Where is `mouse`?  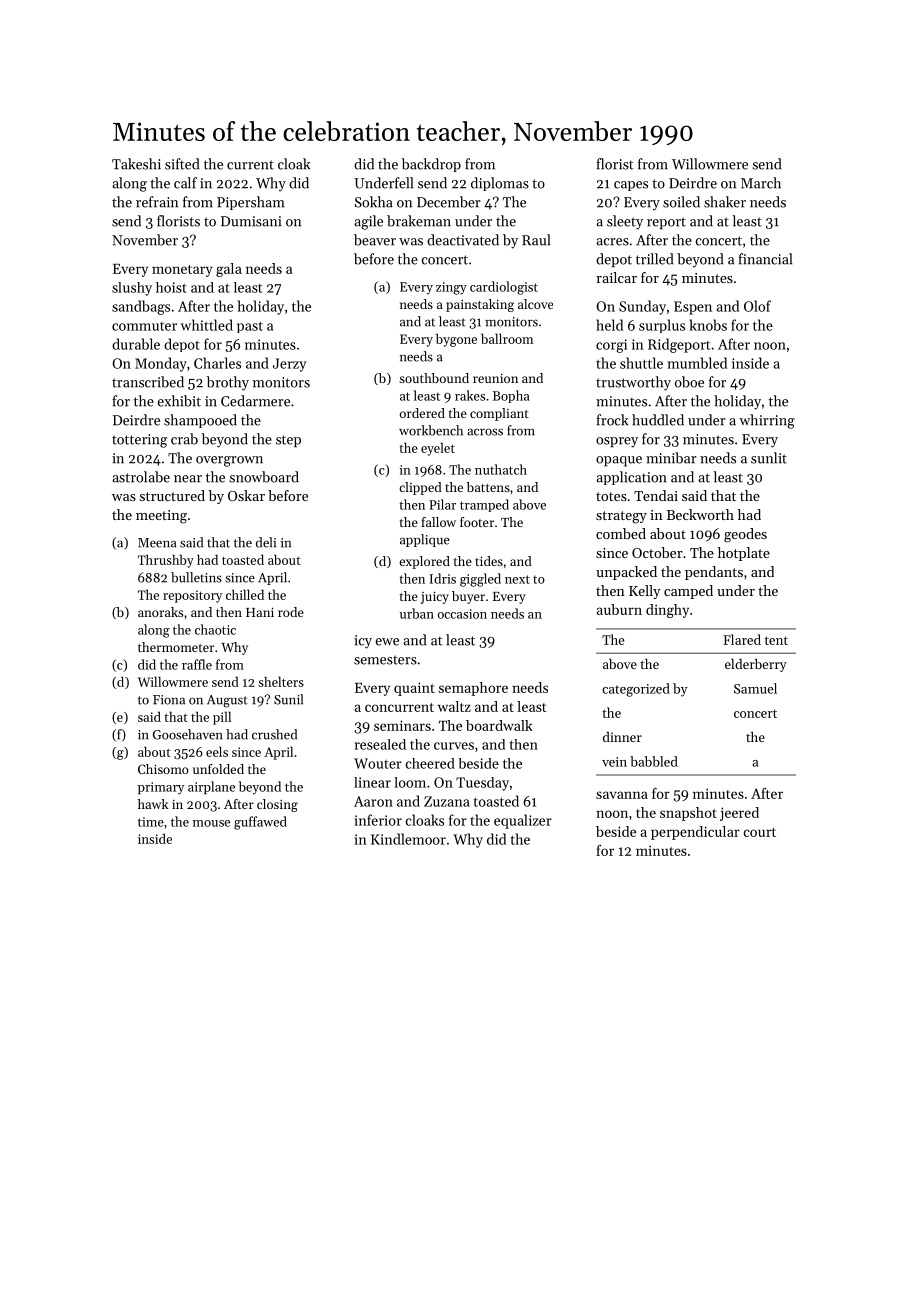 mouse is located at coordinates (211, 823).
